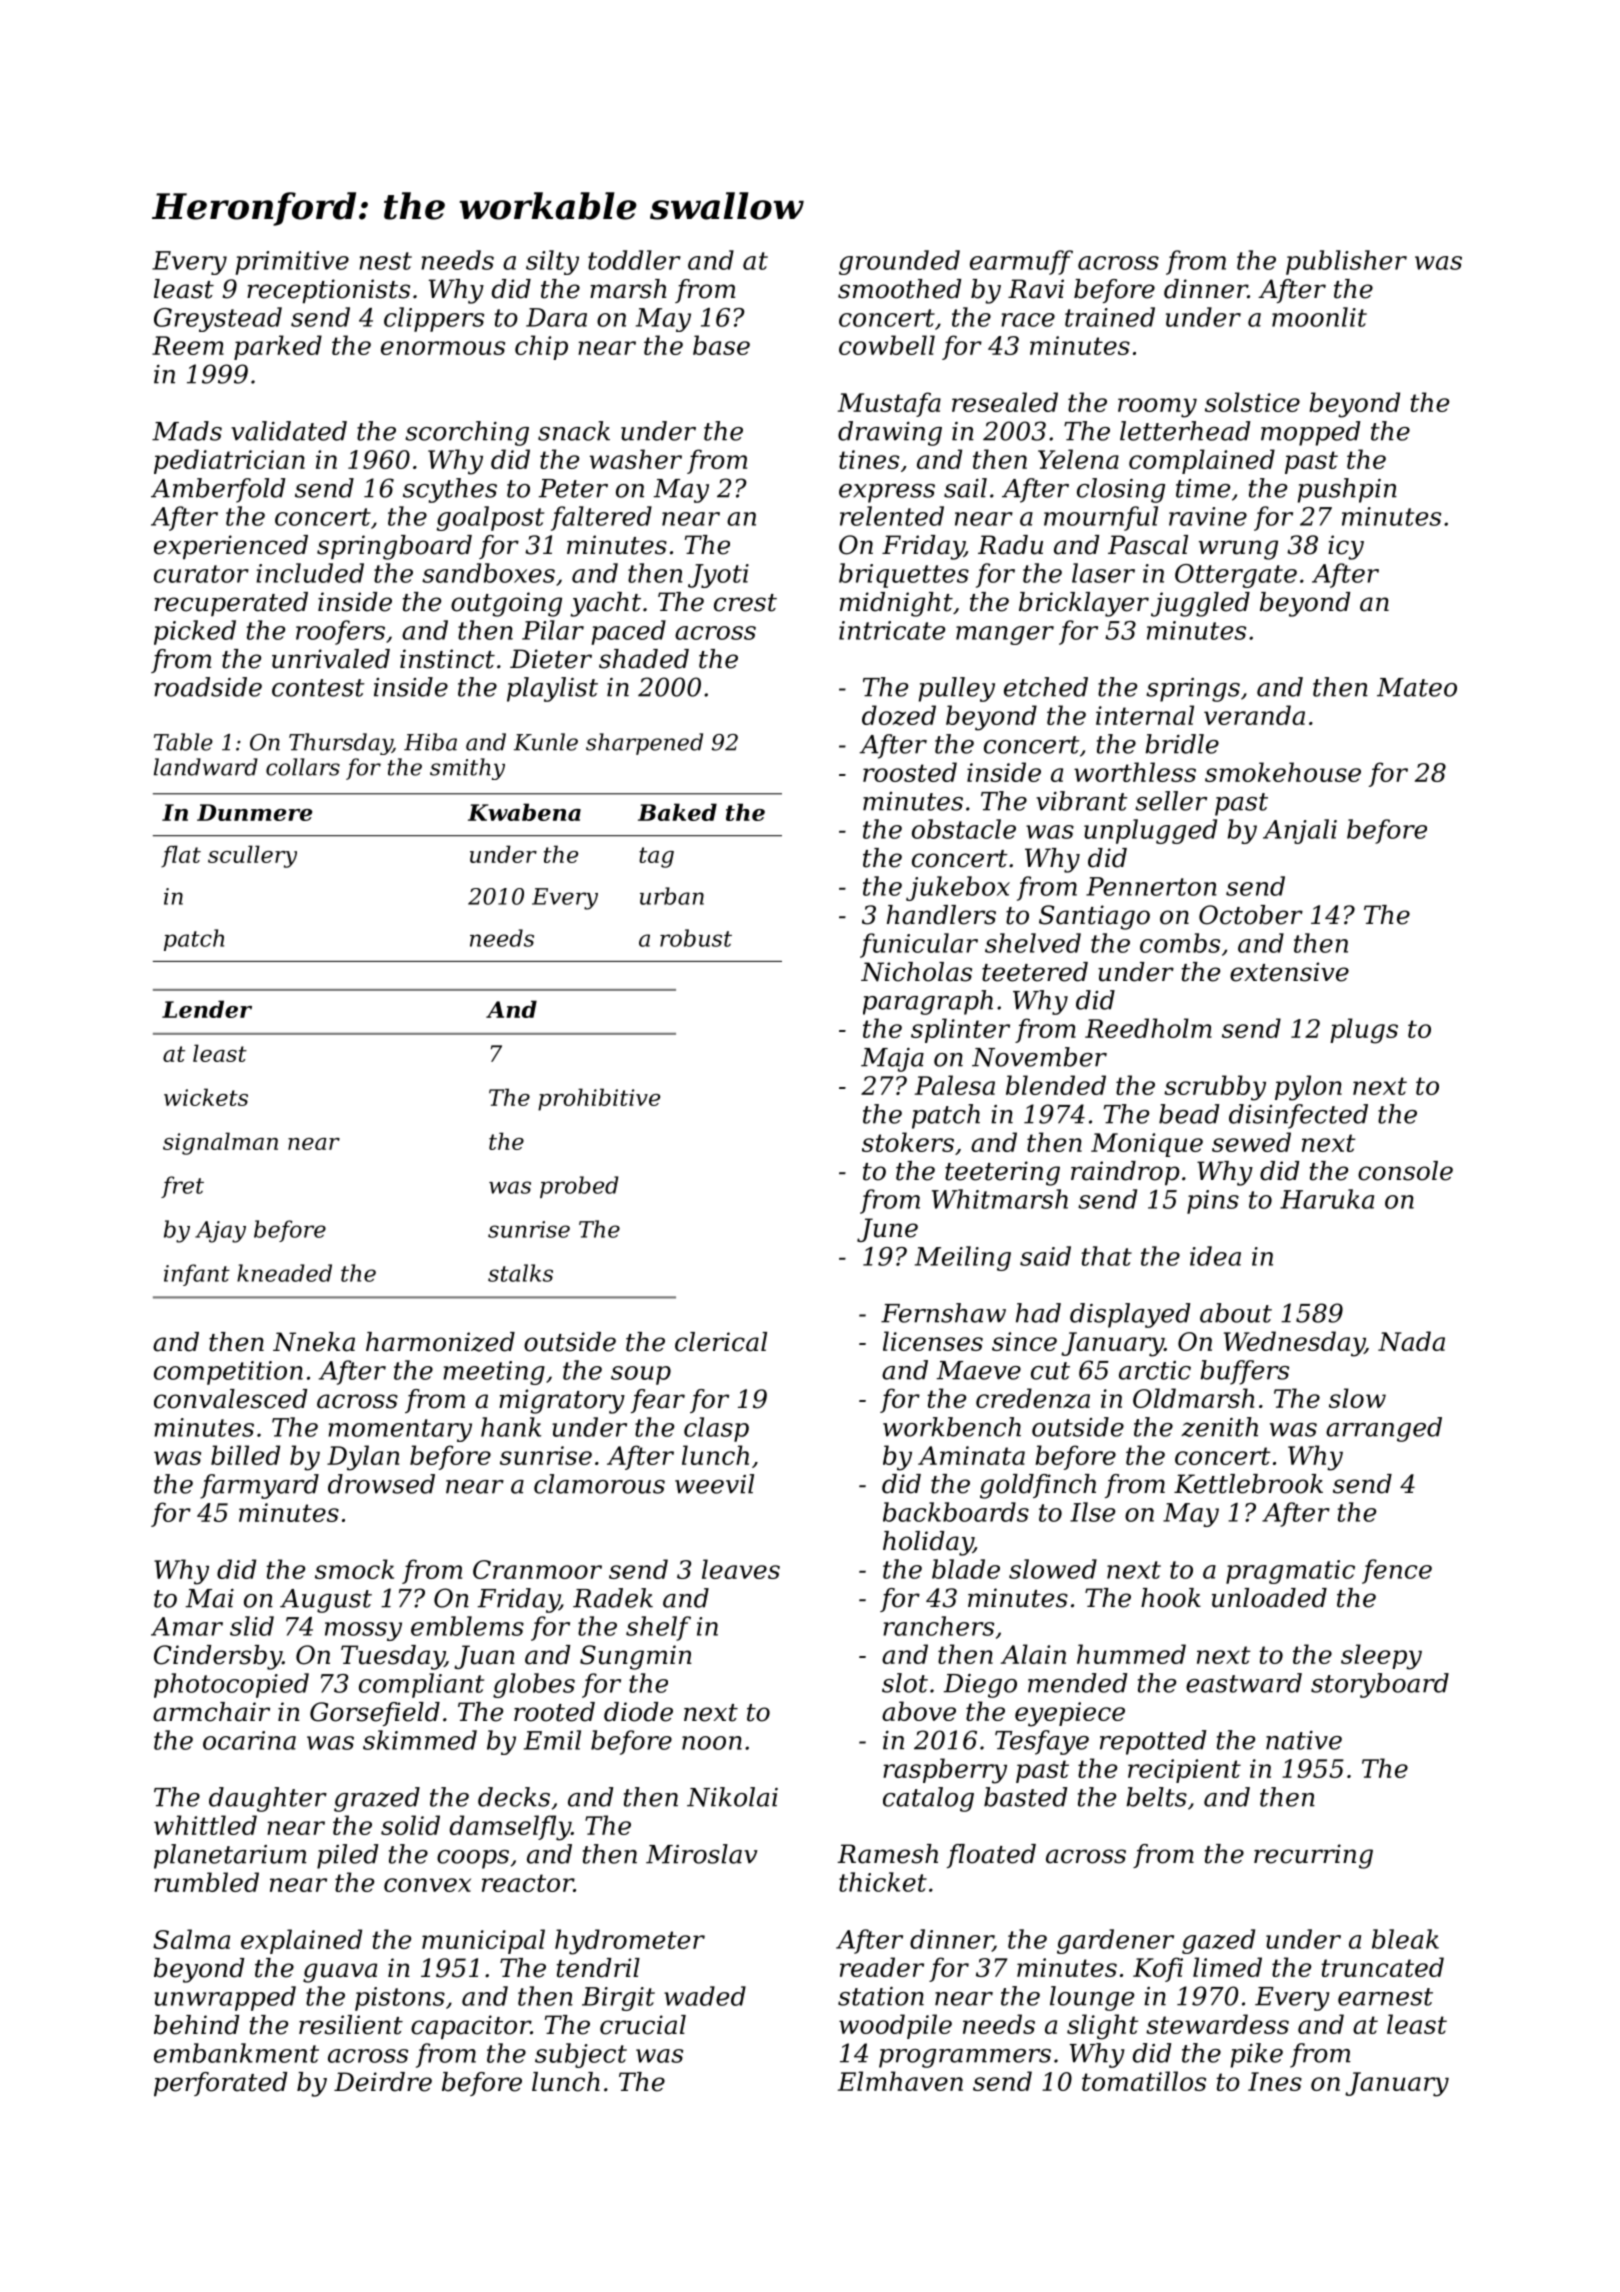 The width and height of the page is (1620, 2292). I want to click on etched, so click(1046, 687).
